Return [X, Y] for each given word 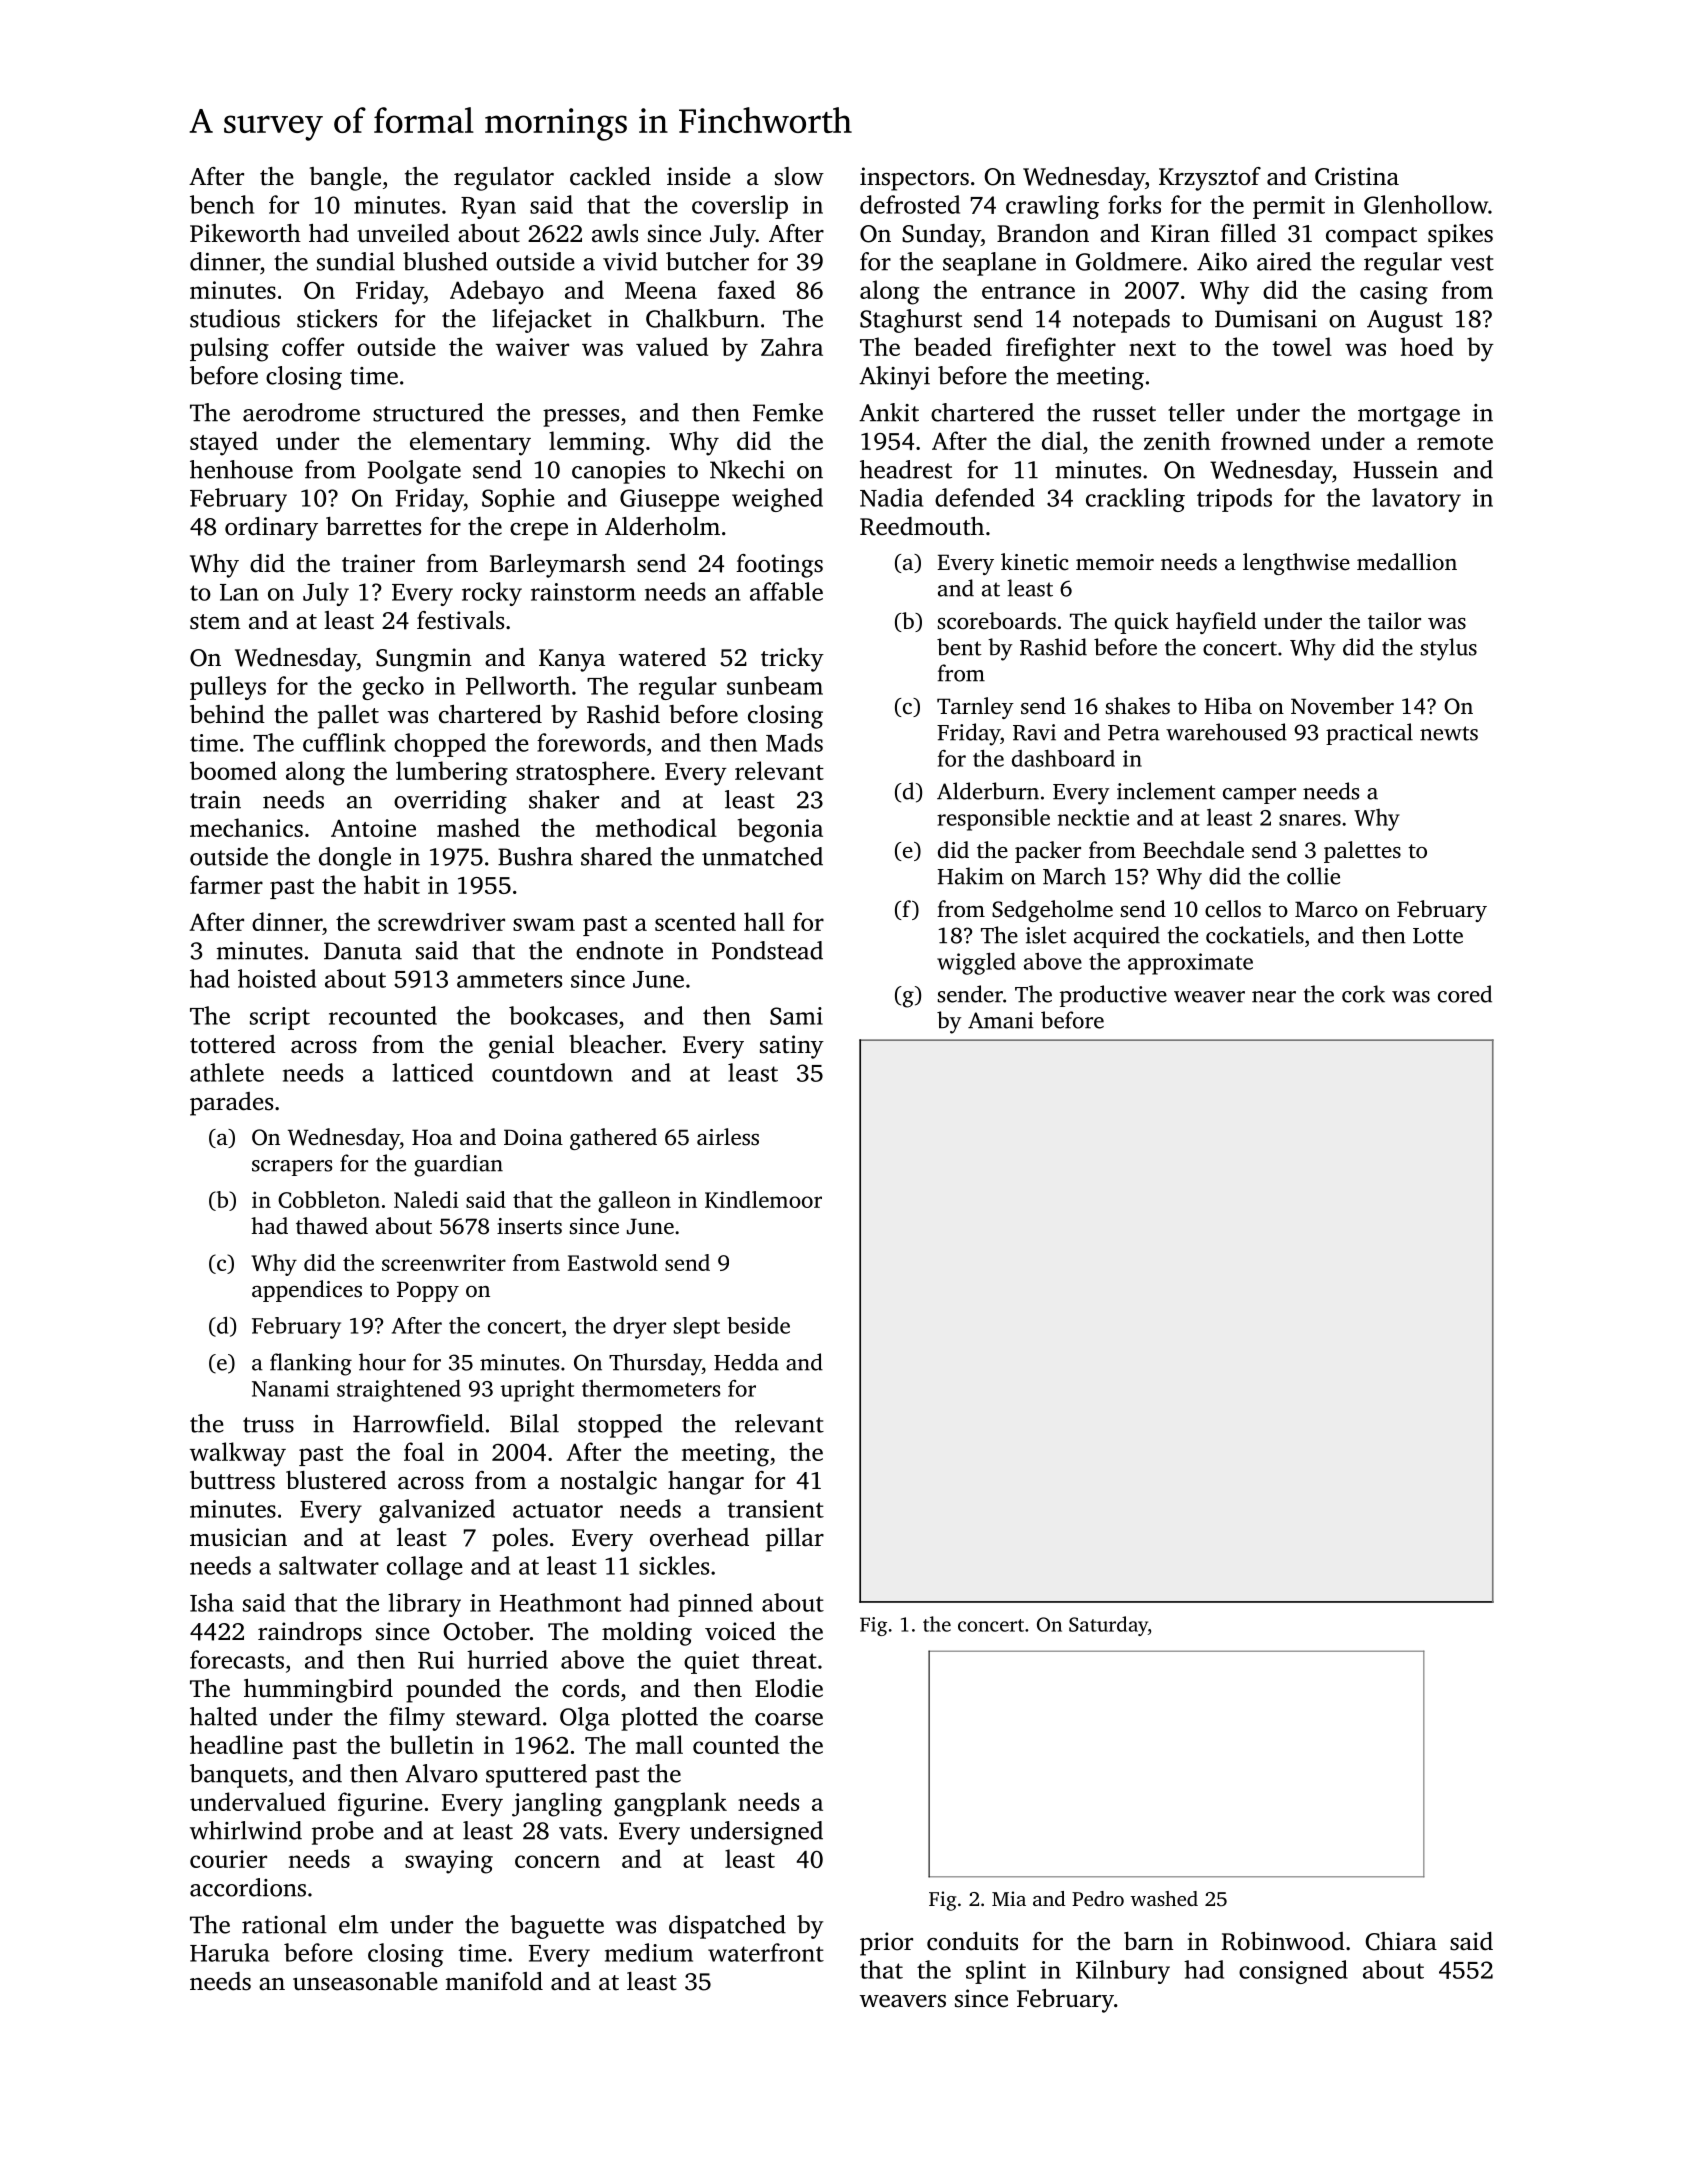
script [280, 1018]
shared [616, 856]
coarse [789, 1719]
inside [699, 176]
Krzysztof [1210, 179]
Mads [794, 742]
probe [343, 1833]
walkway [238, 1454]
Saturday [1108, 1626]
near [1274, 997]
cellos [1233, 909]
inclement [1166, 791]
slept [697, 1328]
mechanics [246, 827]
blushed [445, 261]
